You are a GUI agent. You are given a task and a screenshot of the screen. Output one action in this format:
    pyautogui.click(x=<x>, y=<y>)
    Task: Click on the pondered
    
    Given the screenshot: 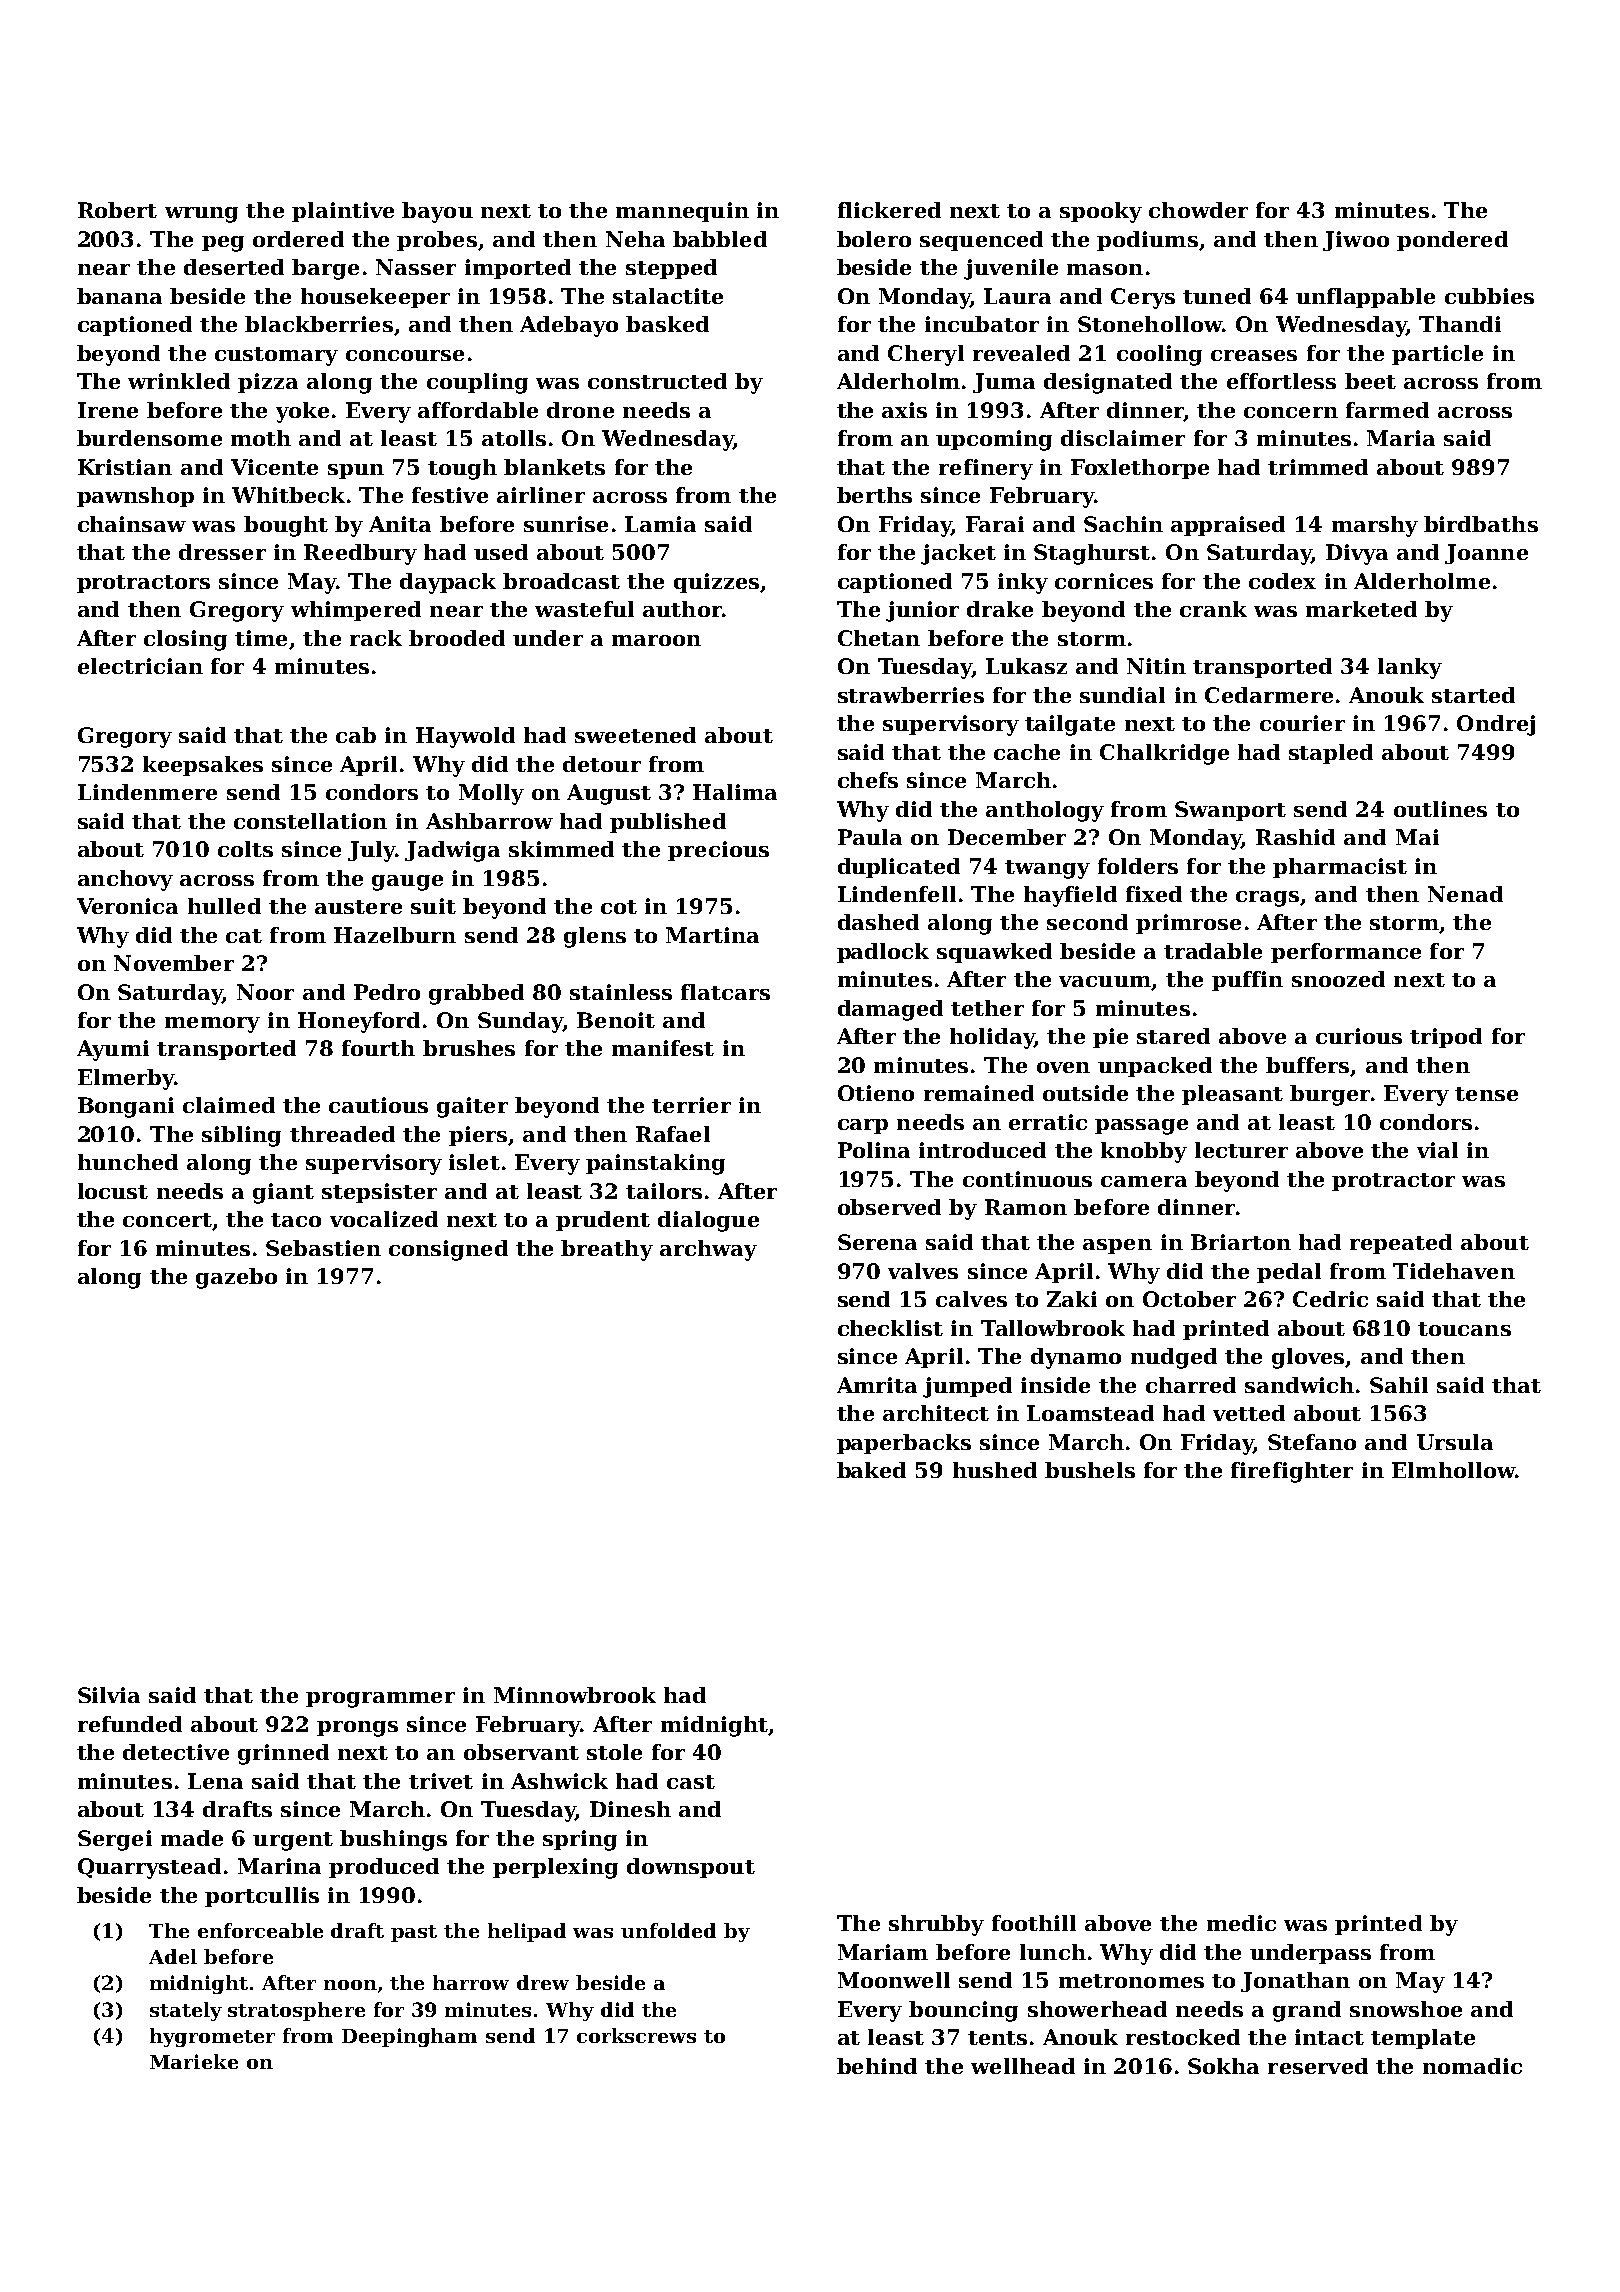 What is the action you would take?
    pyautogui.click(x=1452, y=241)
